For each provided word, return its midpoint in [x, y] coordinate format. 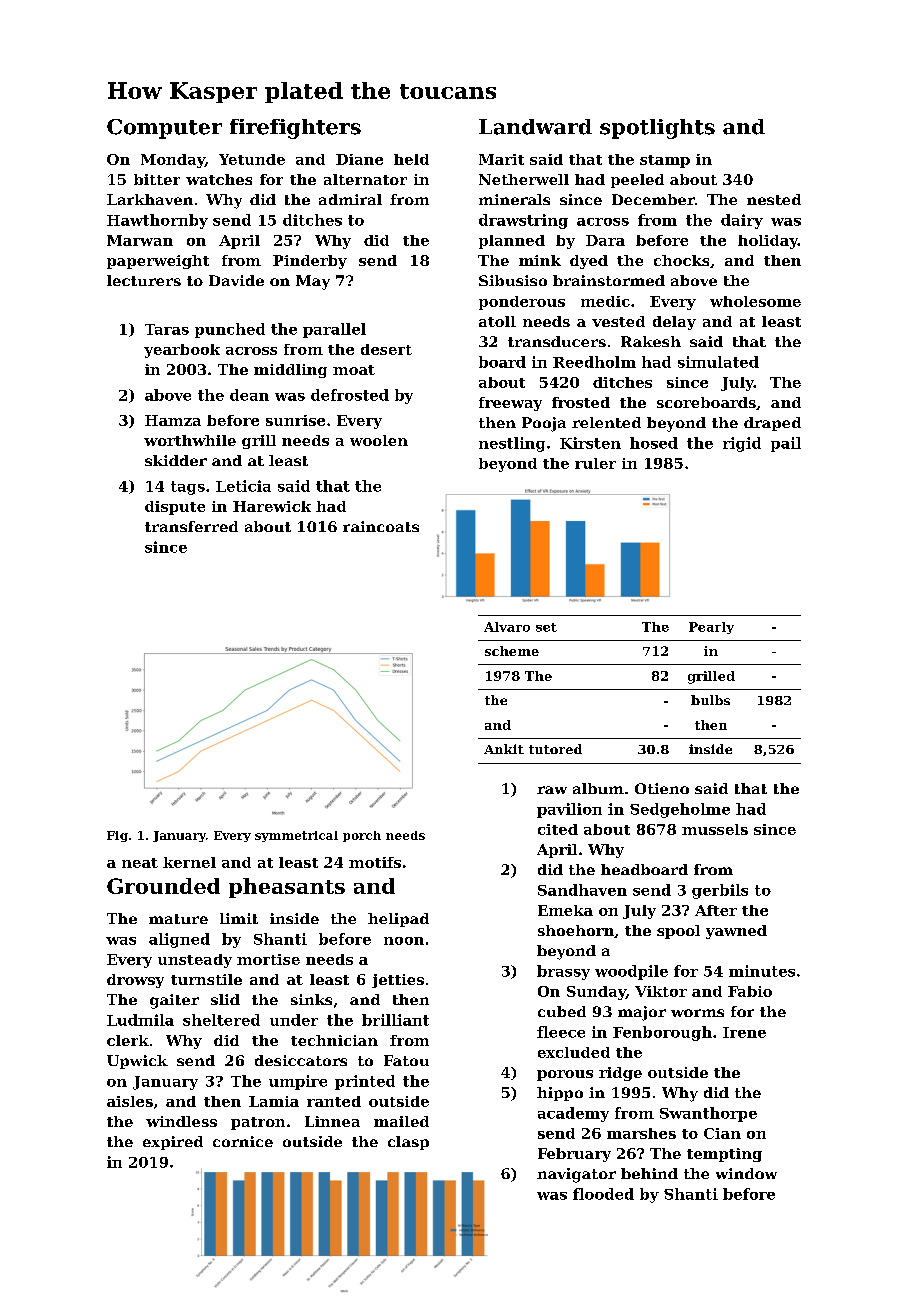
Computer [164, 129]
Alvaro [507, 627]
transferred [191, 526]
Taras [167, 329]
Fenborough [662, 1033]
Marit [501, 159]
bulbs [710, 700]
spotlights [657, 129]
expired [173, 1143]
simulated [718, 362]
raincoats [381, 526]
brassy [563, 972]
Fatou [406, 1060]
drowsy [135, 981]
